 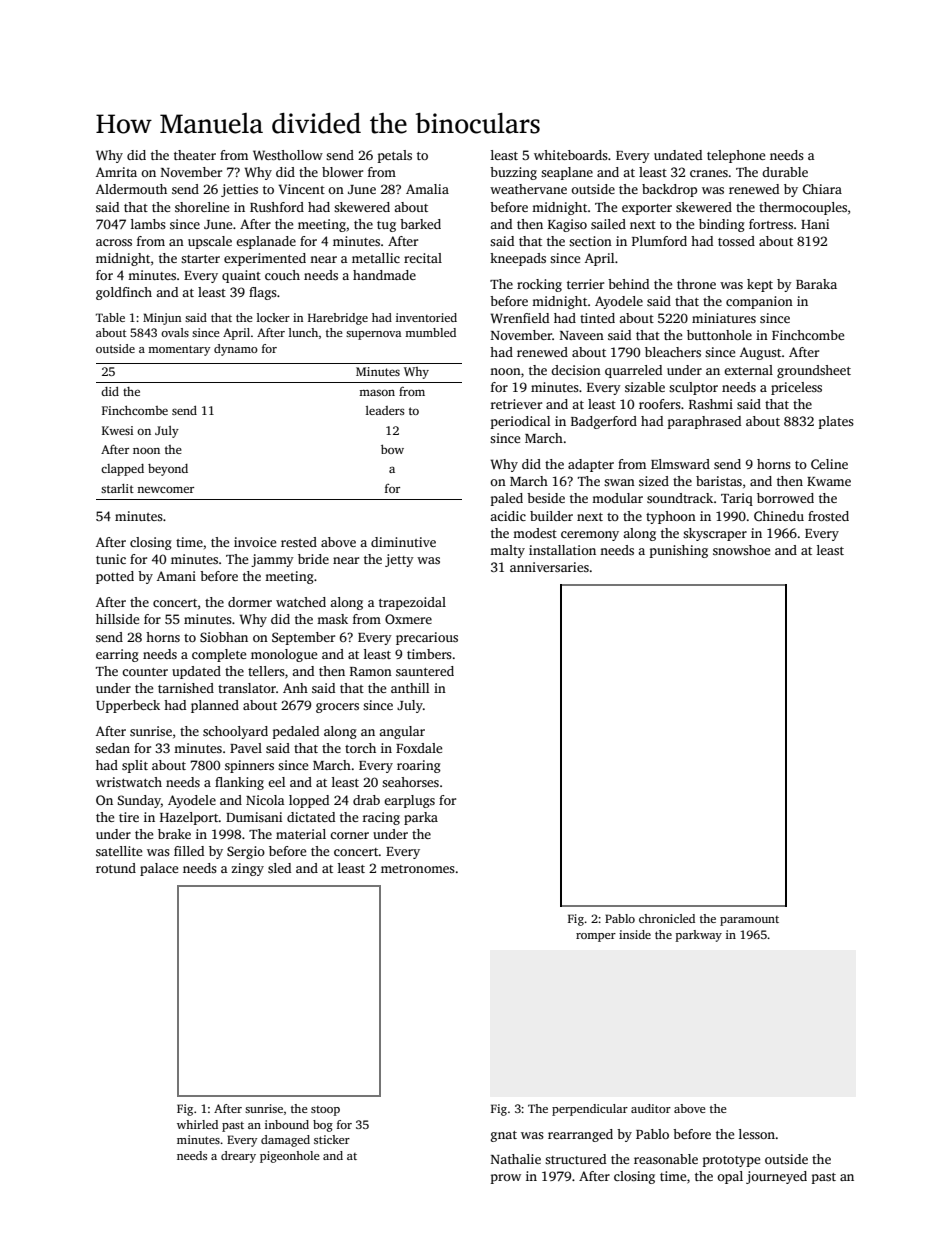 What do you see at coordinates (519, 318) in the image?
I see `Wrenfield` at bounding box center [519, 318].
